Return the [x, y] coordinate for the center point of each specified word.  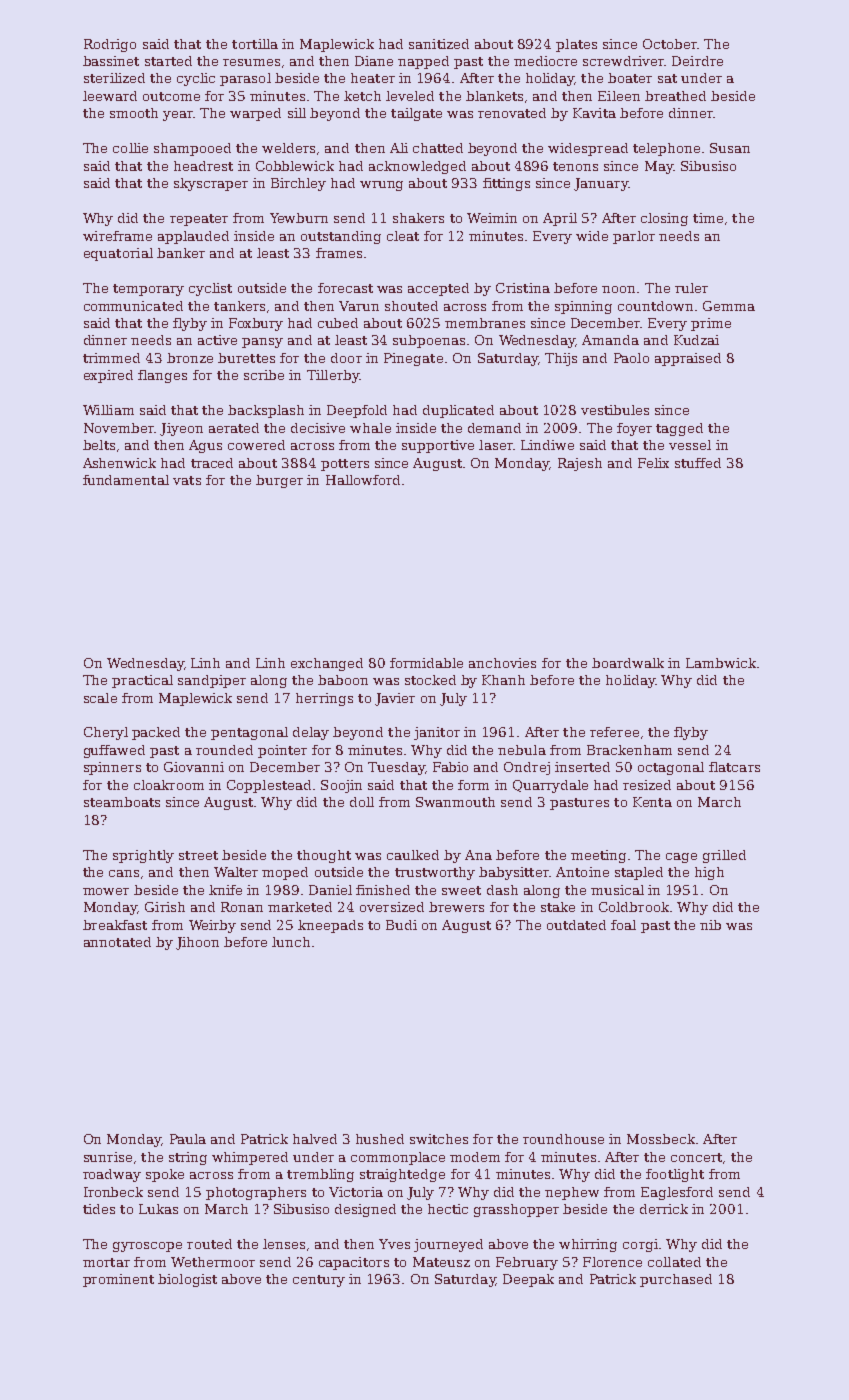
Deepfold [357, 411]
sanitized [439, 44]
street [198, 855]
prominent [118, 1280]
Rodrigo [110, 45]
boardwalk [628, 663]
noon [618, 289]
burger [279, 481]
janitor [437, 733]
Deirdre [697, 61]
